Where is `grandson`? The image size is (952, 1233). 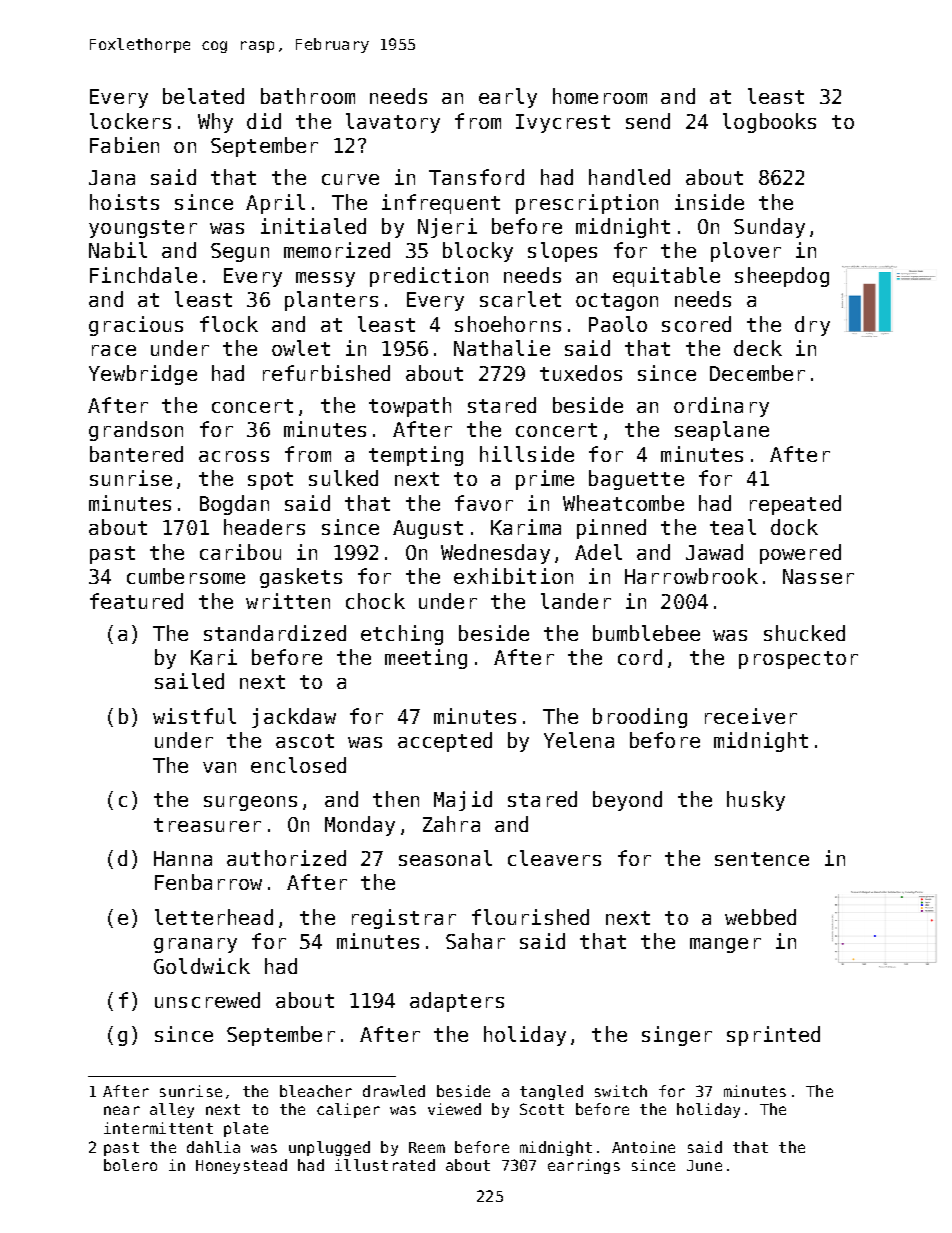 grandson is located at coordinates (136, 431).
